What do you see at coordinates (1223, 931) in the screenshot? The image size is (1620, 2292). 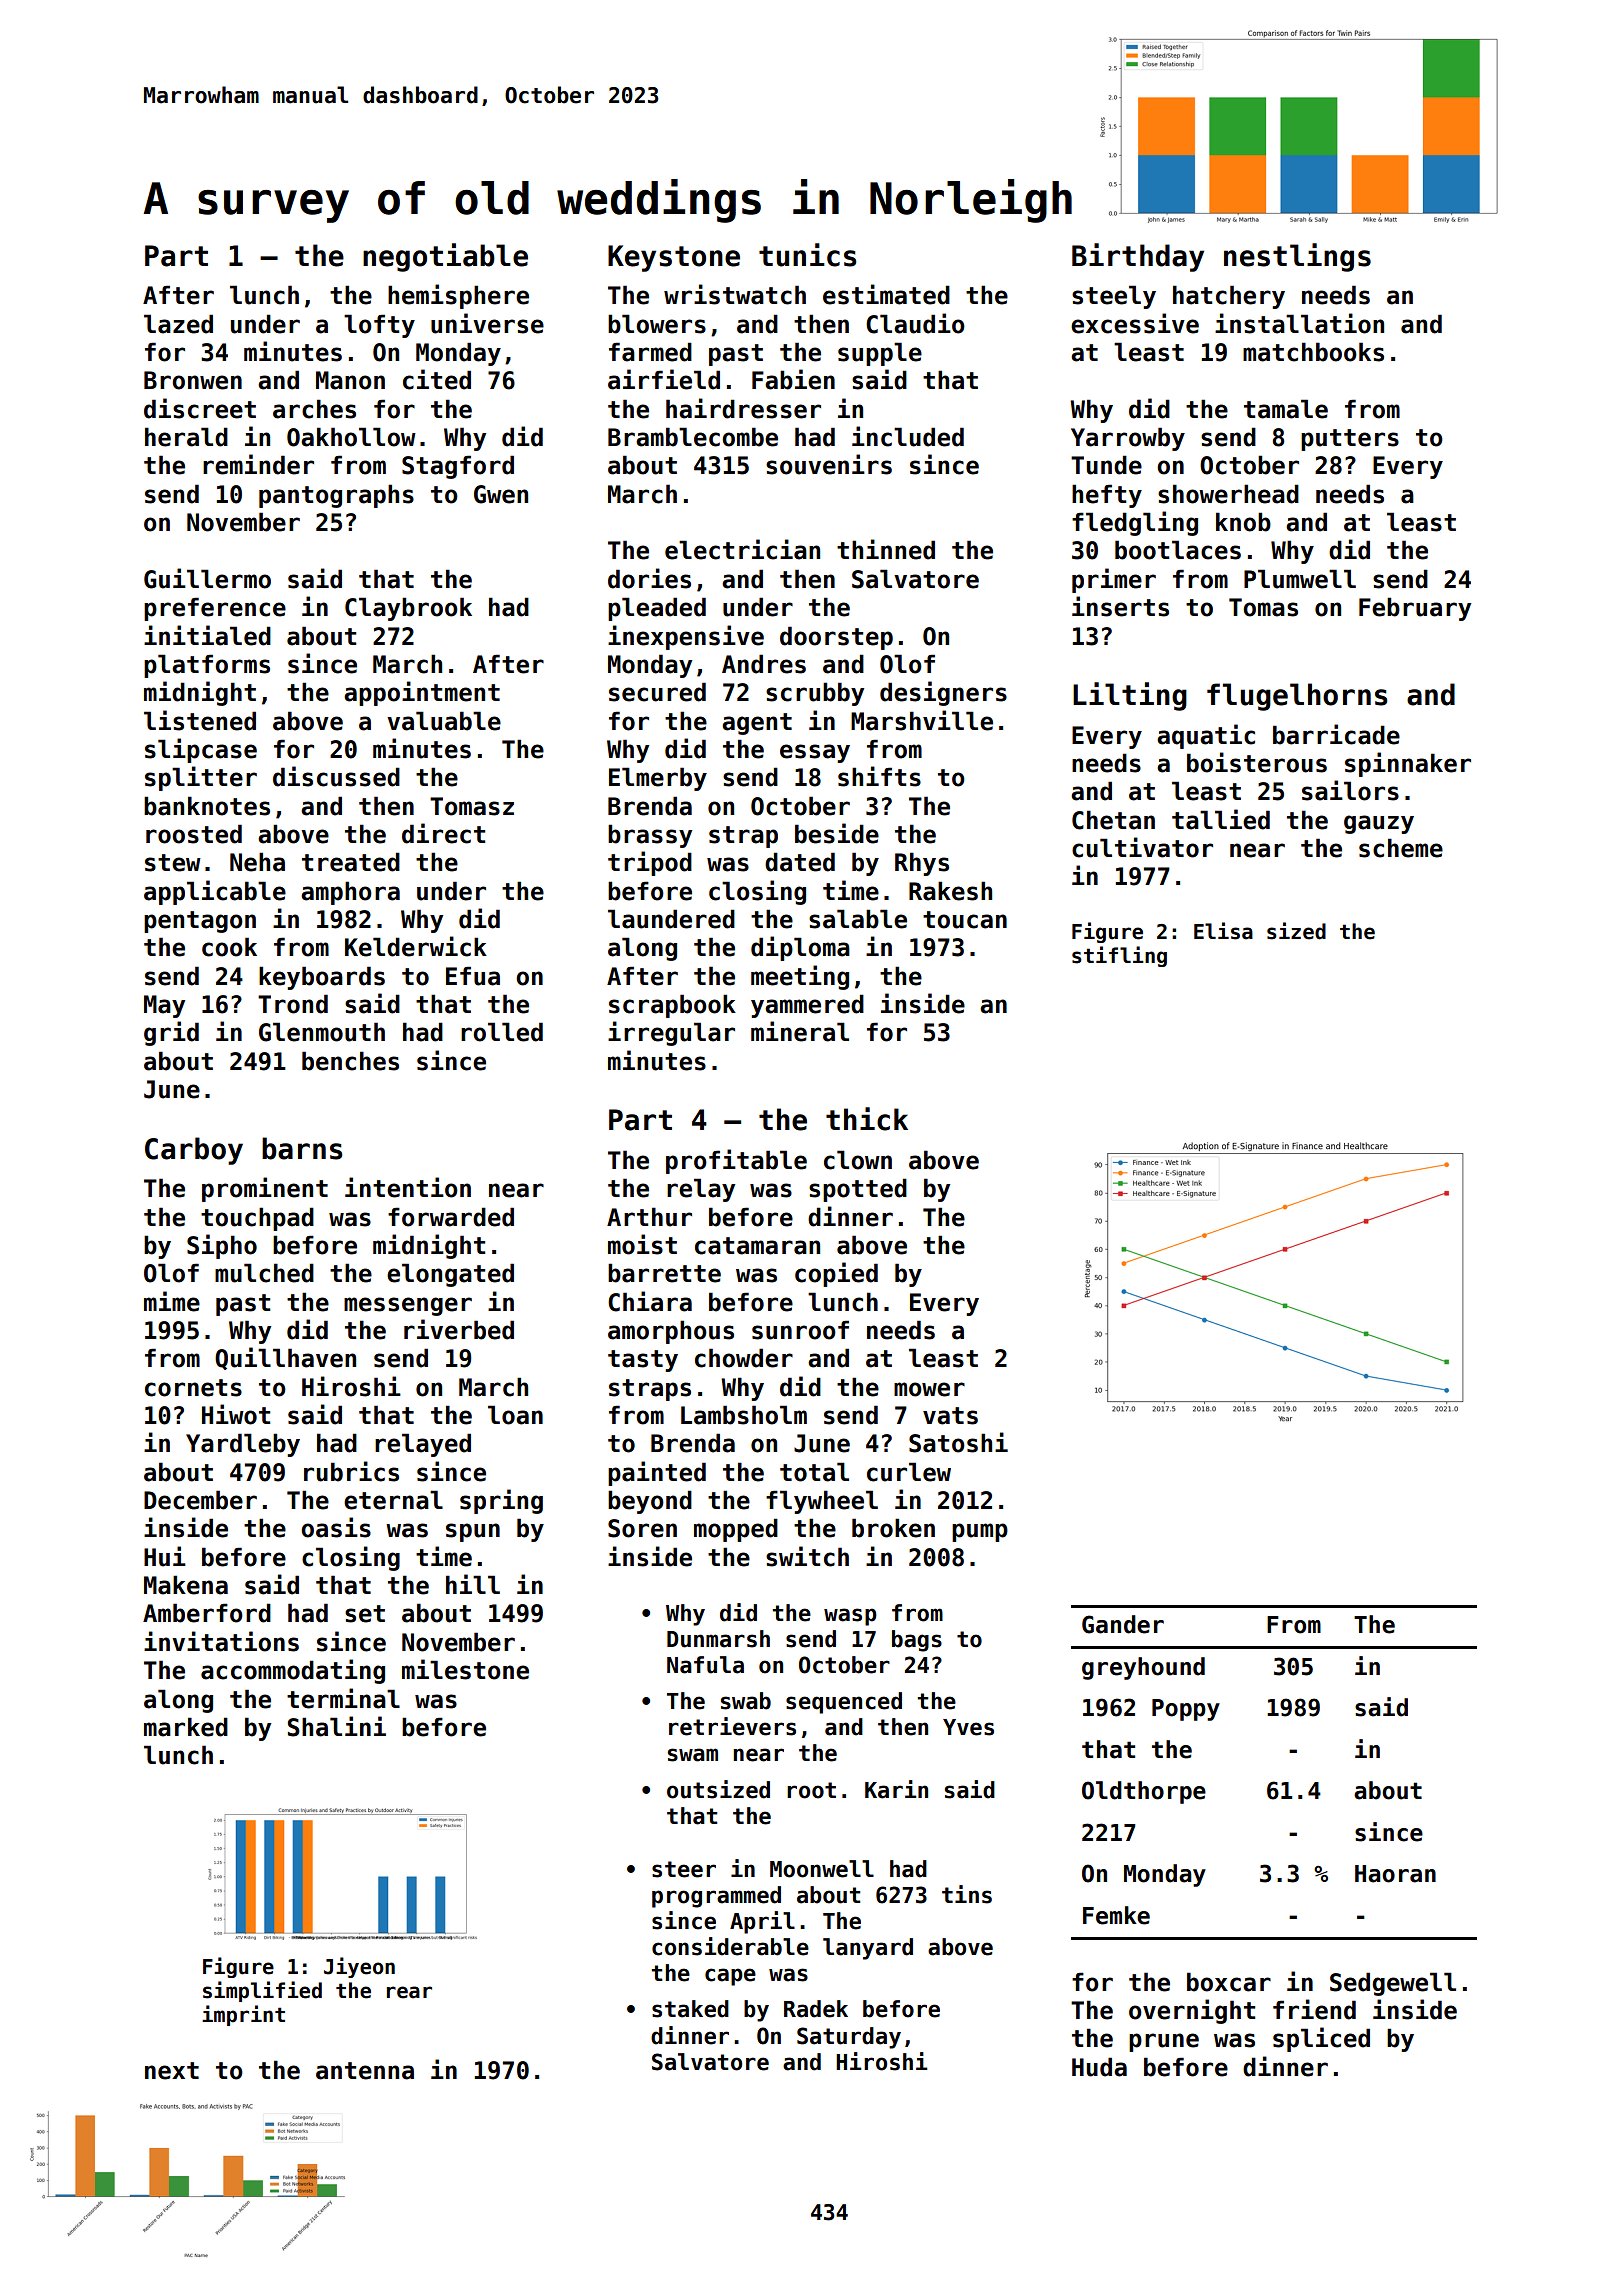 I see `Elisa` at bounding box center [1223, 931].
